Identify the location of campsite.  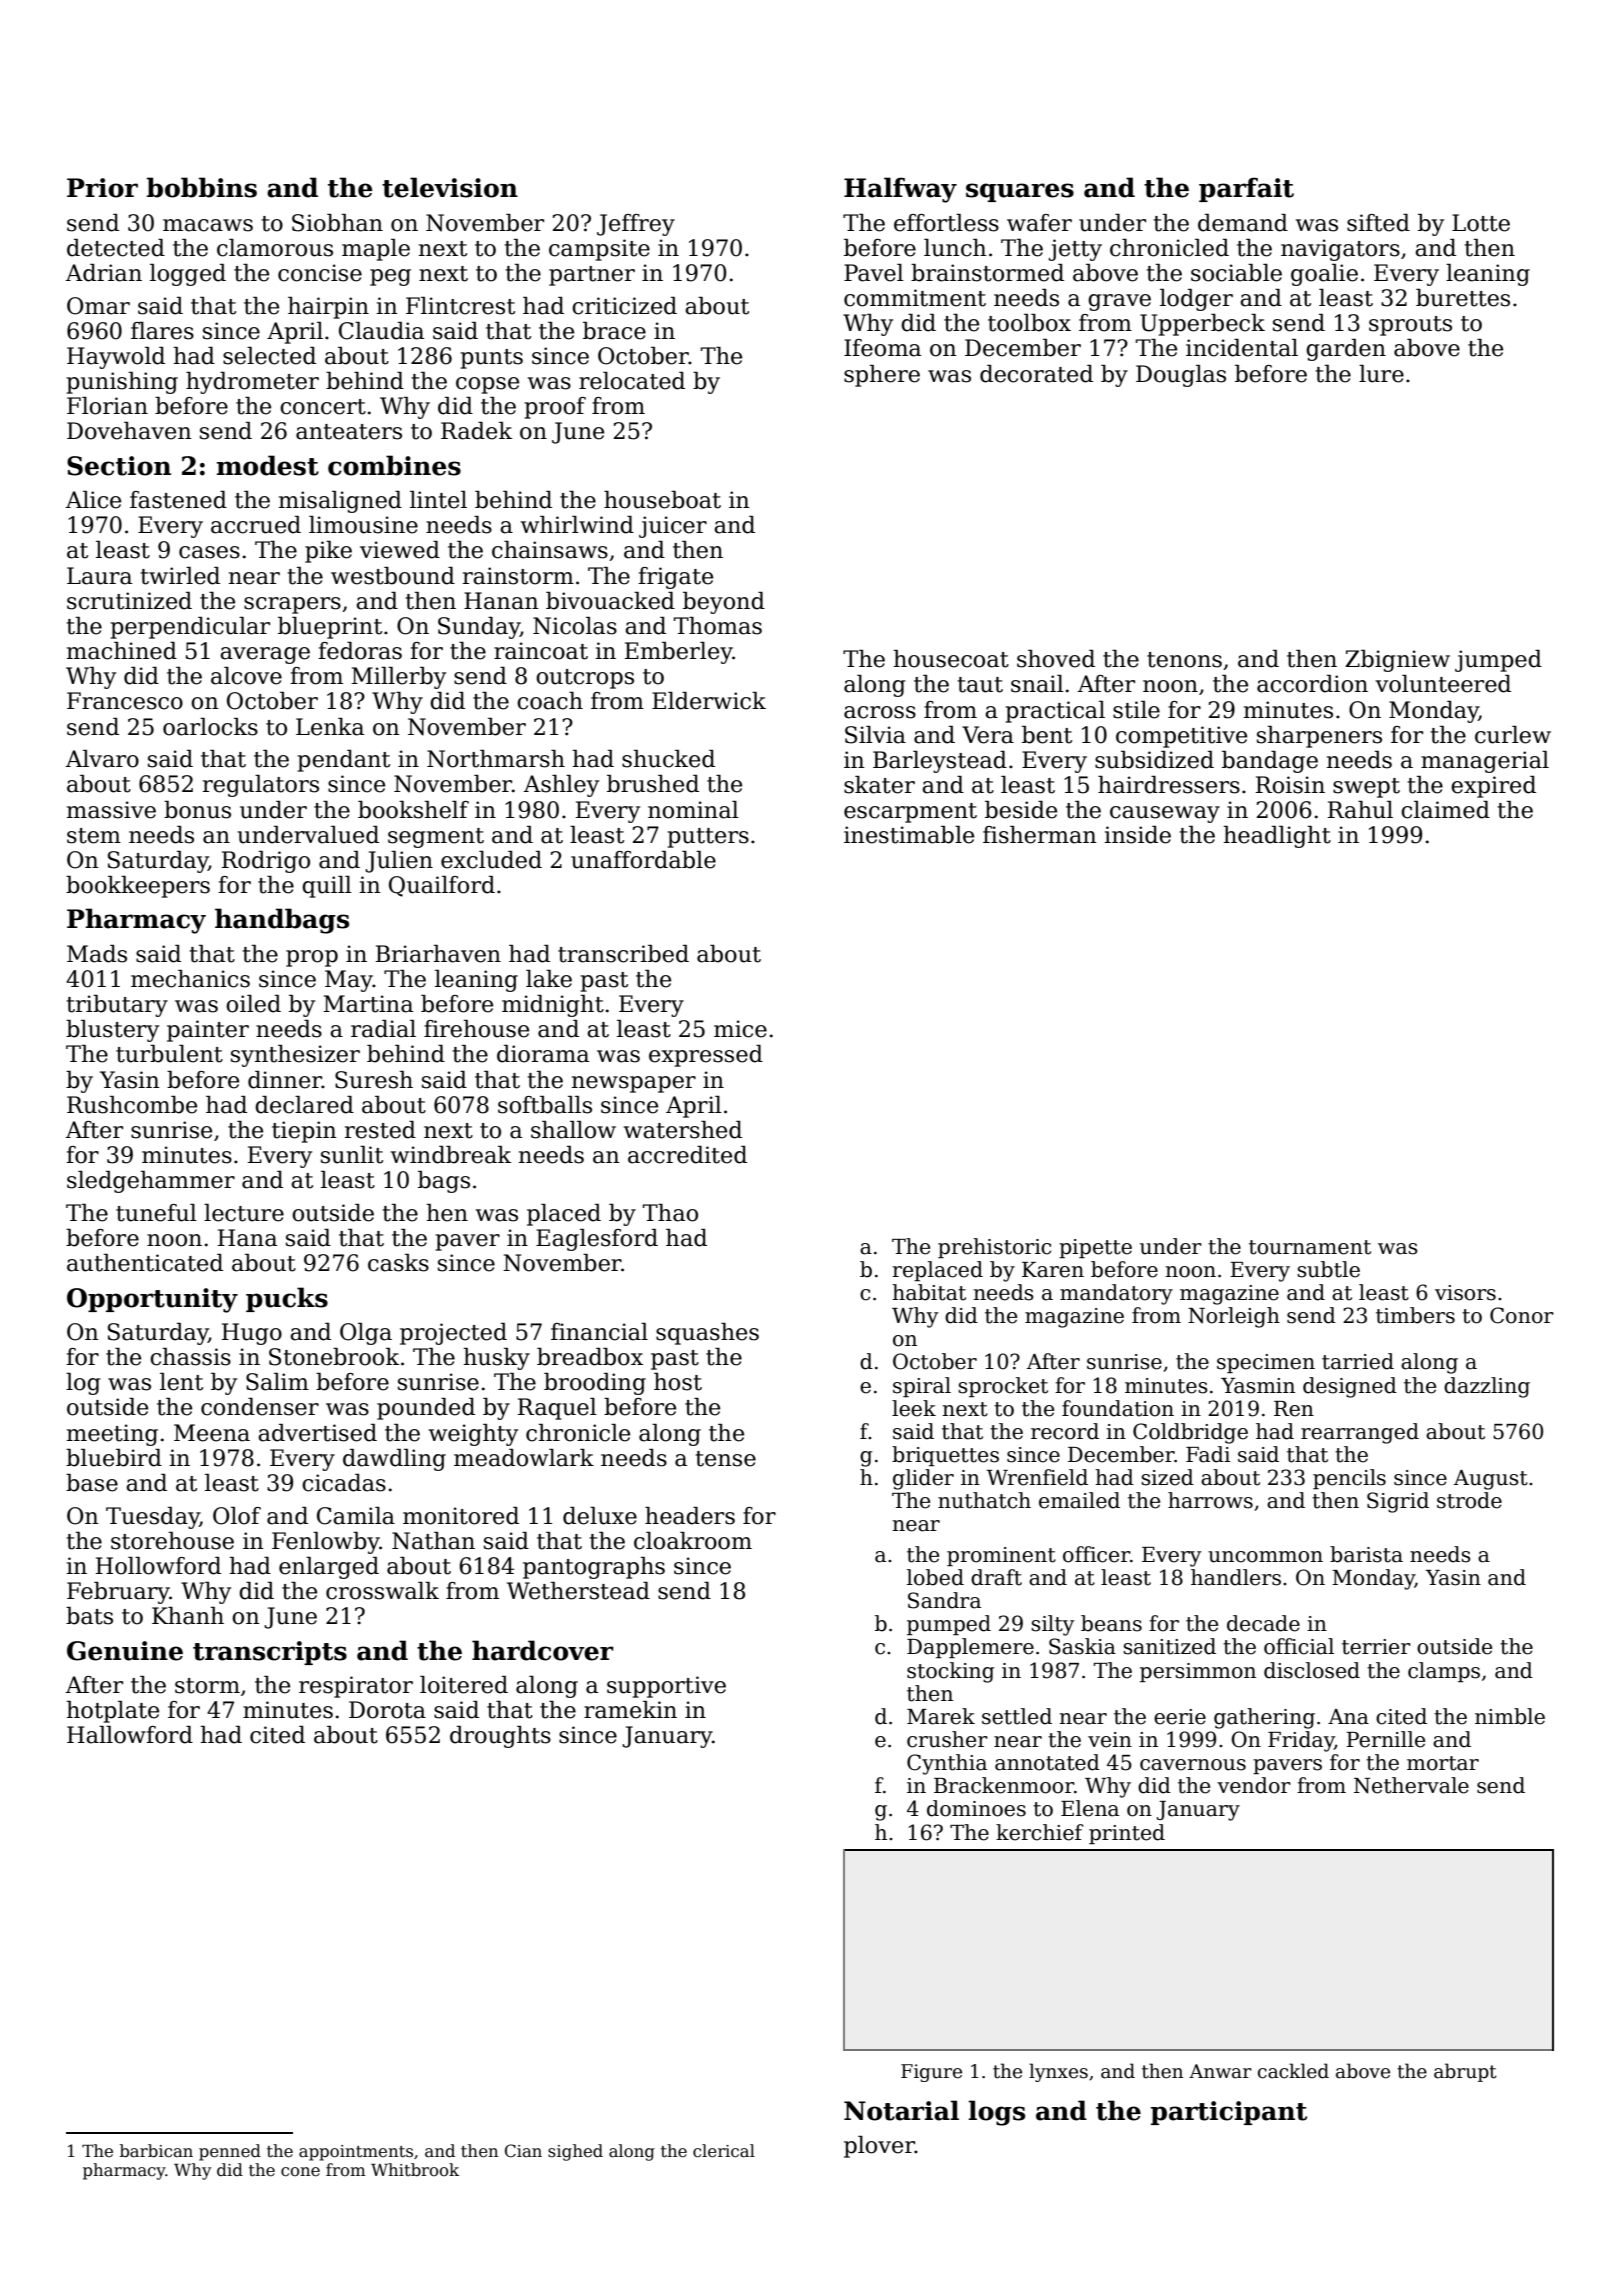
(599, 250).
